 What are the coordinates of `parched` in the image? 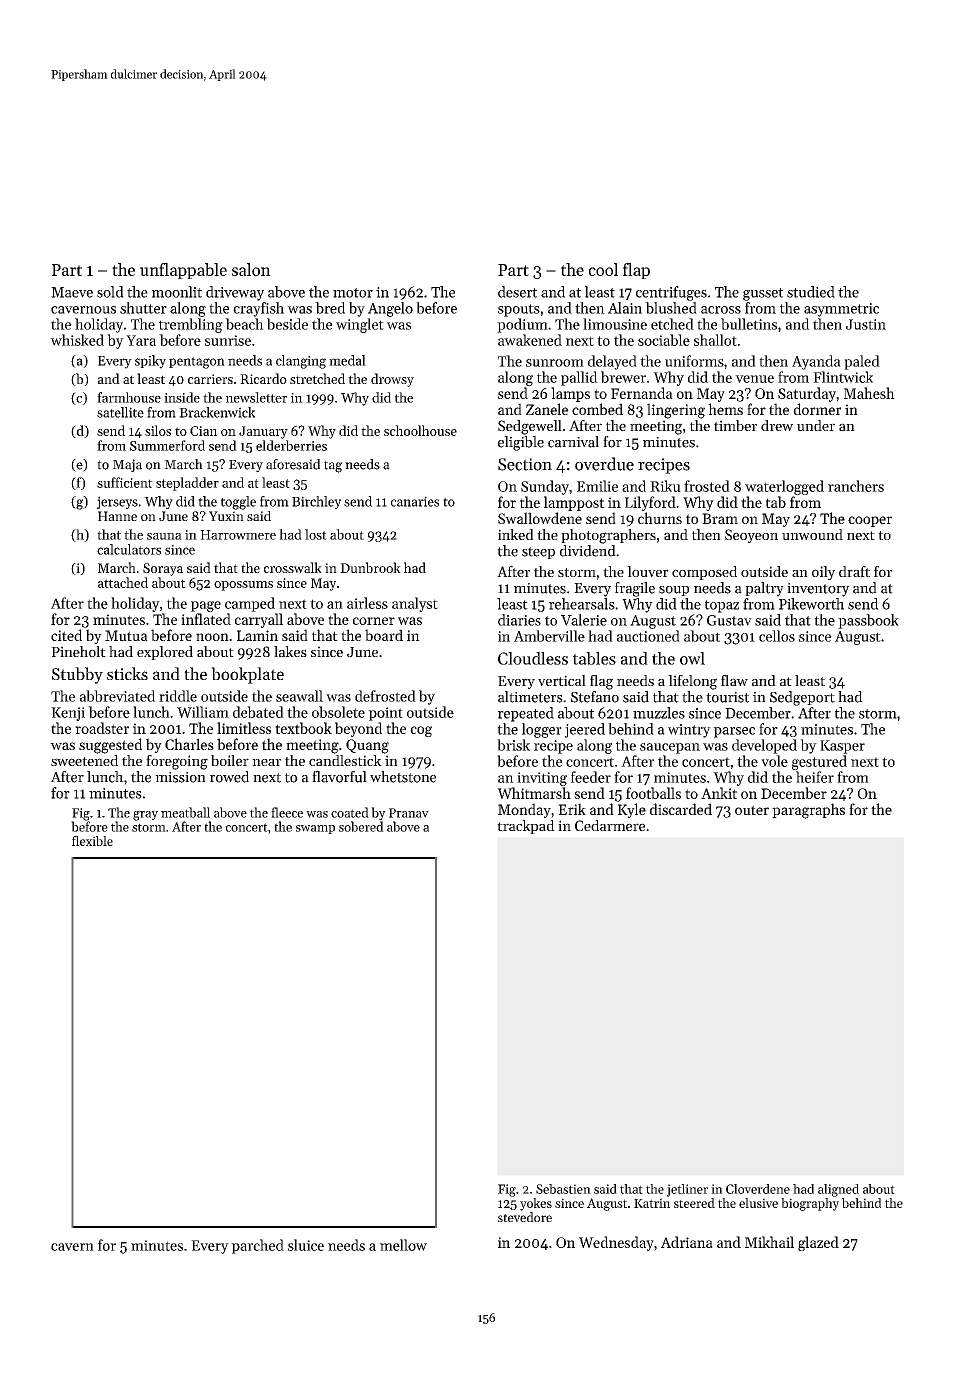 It's located at (257, 1246).
